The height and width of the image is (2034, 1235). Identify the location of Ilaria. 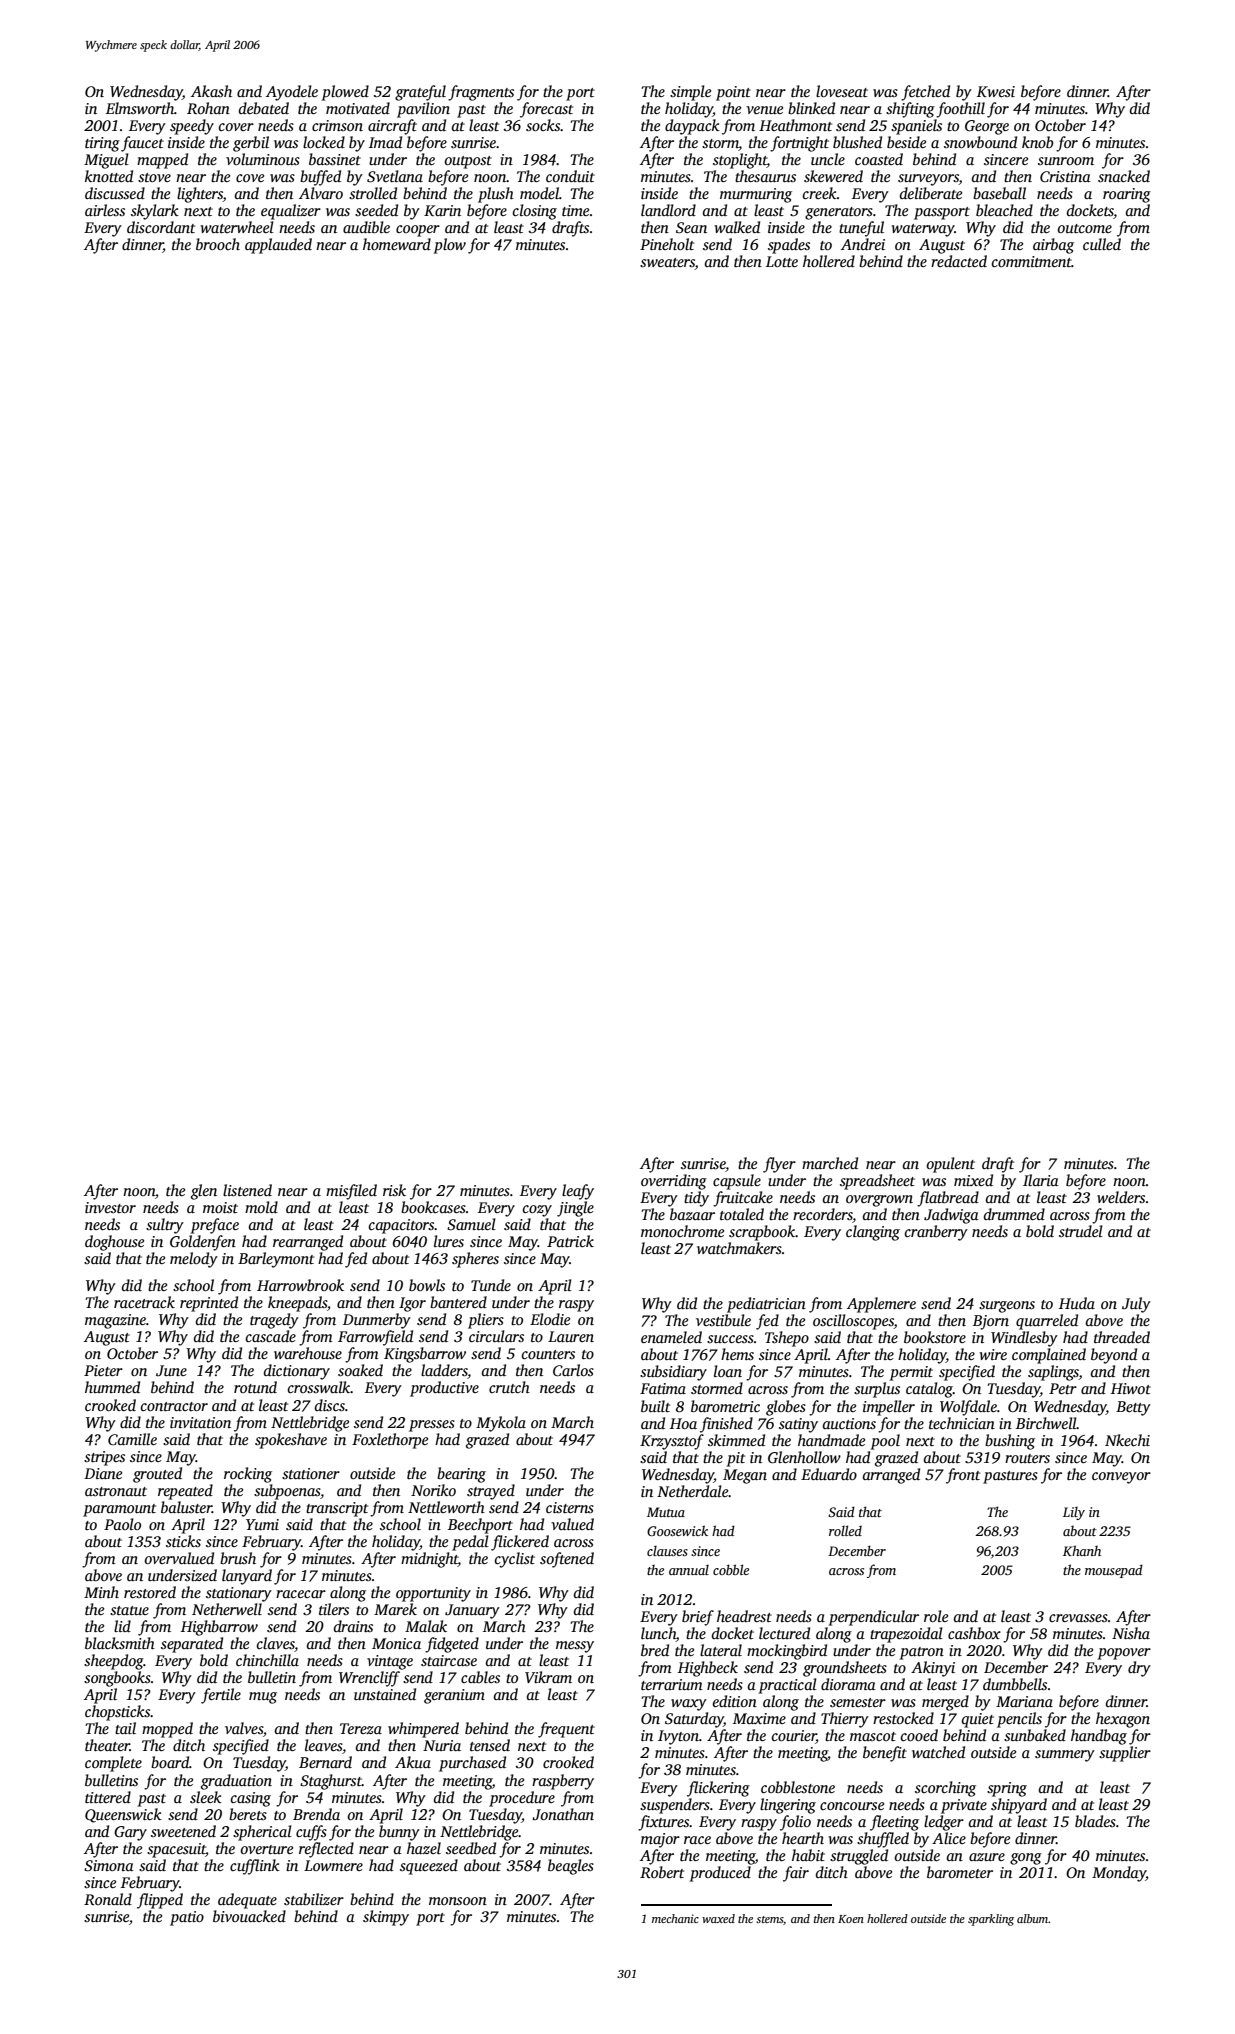
(1041, 1180).
